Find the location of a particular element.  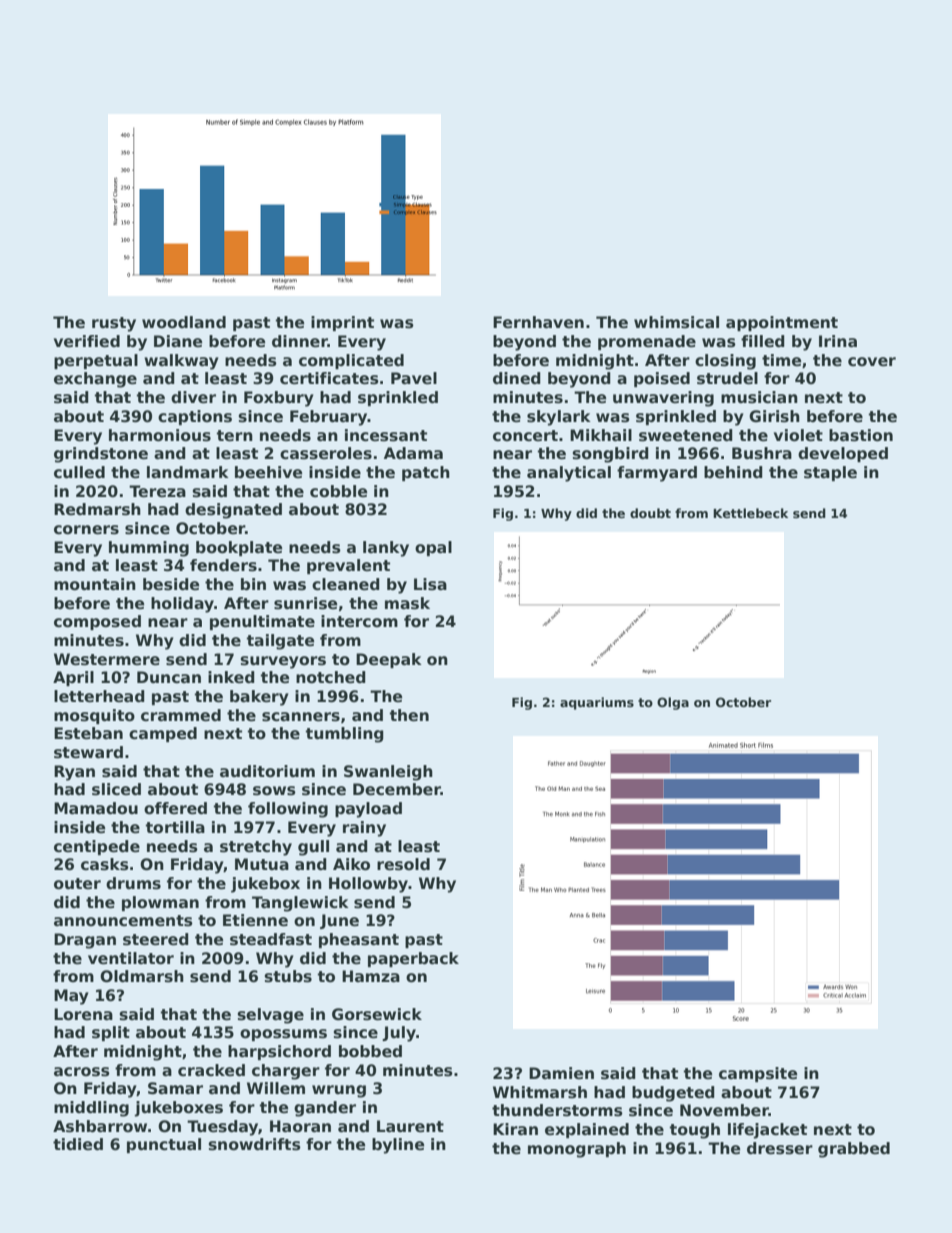

grabbed is located at coordinates (854, 1150).
